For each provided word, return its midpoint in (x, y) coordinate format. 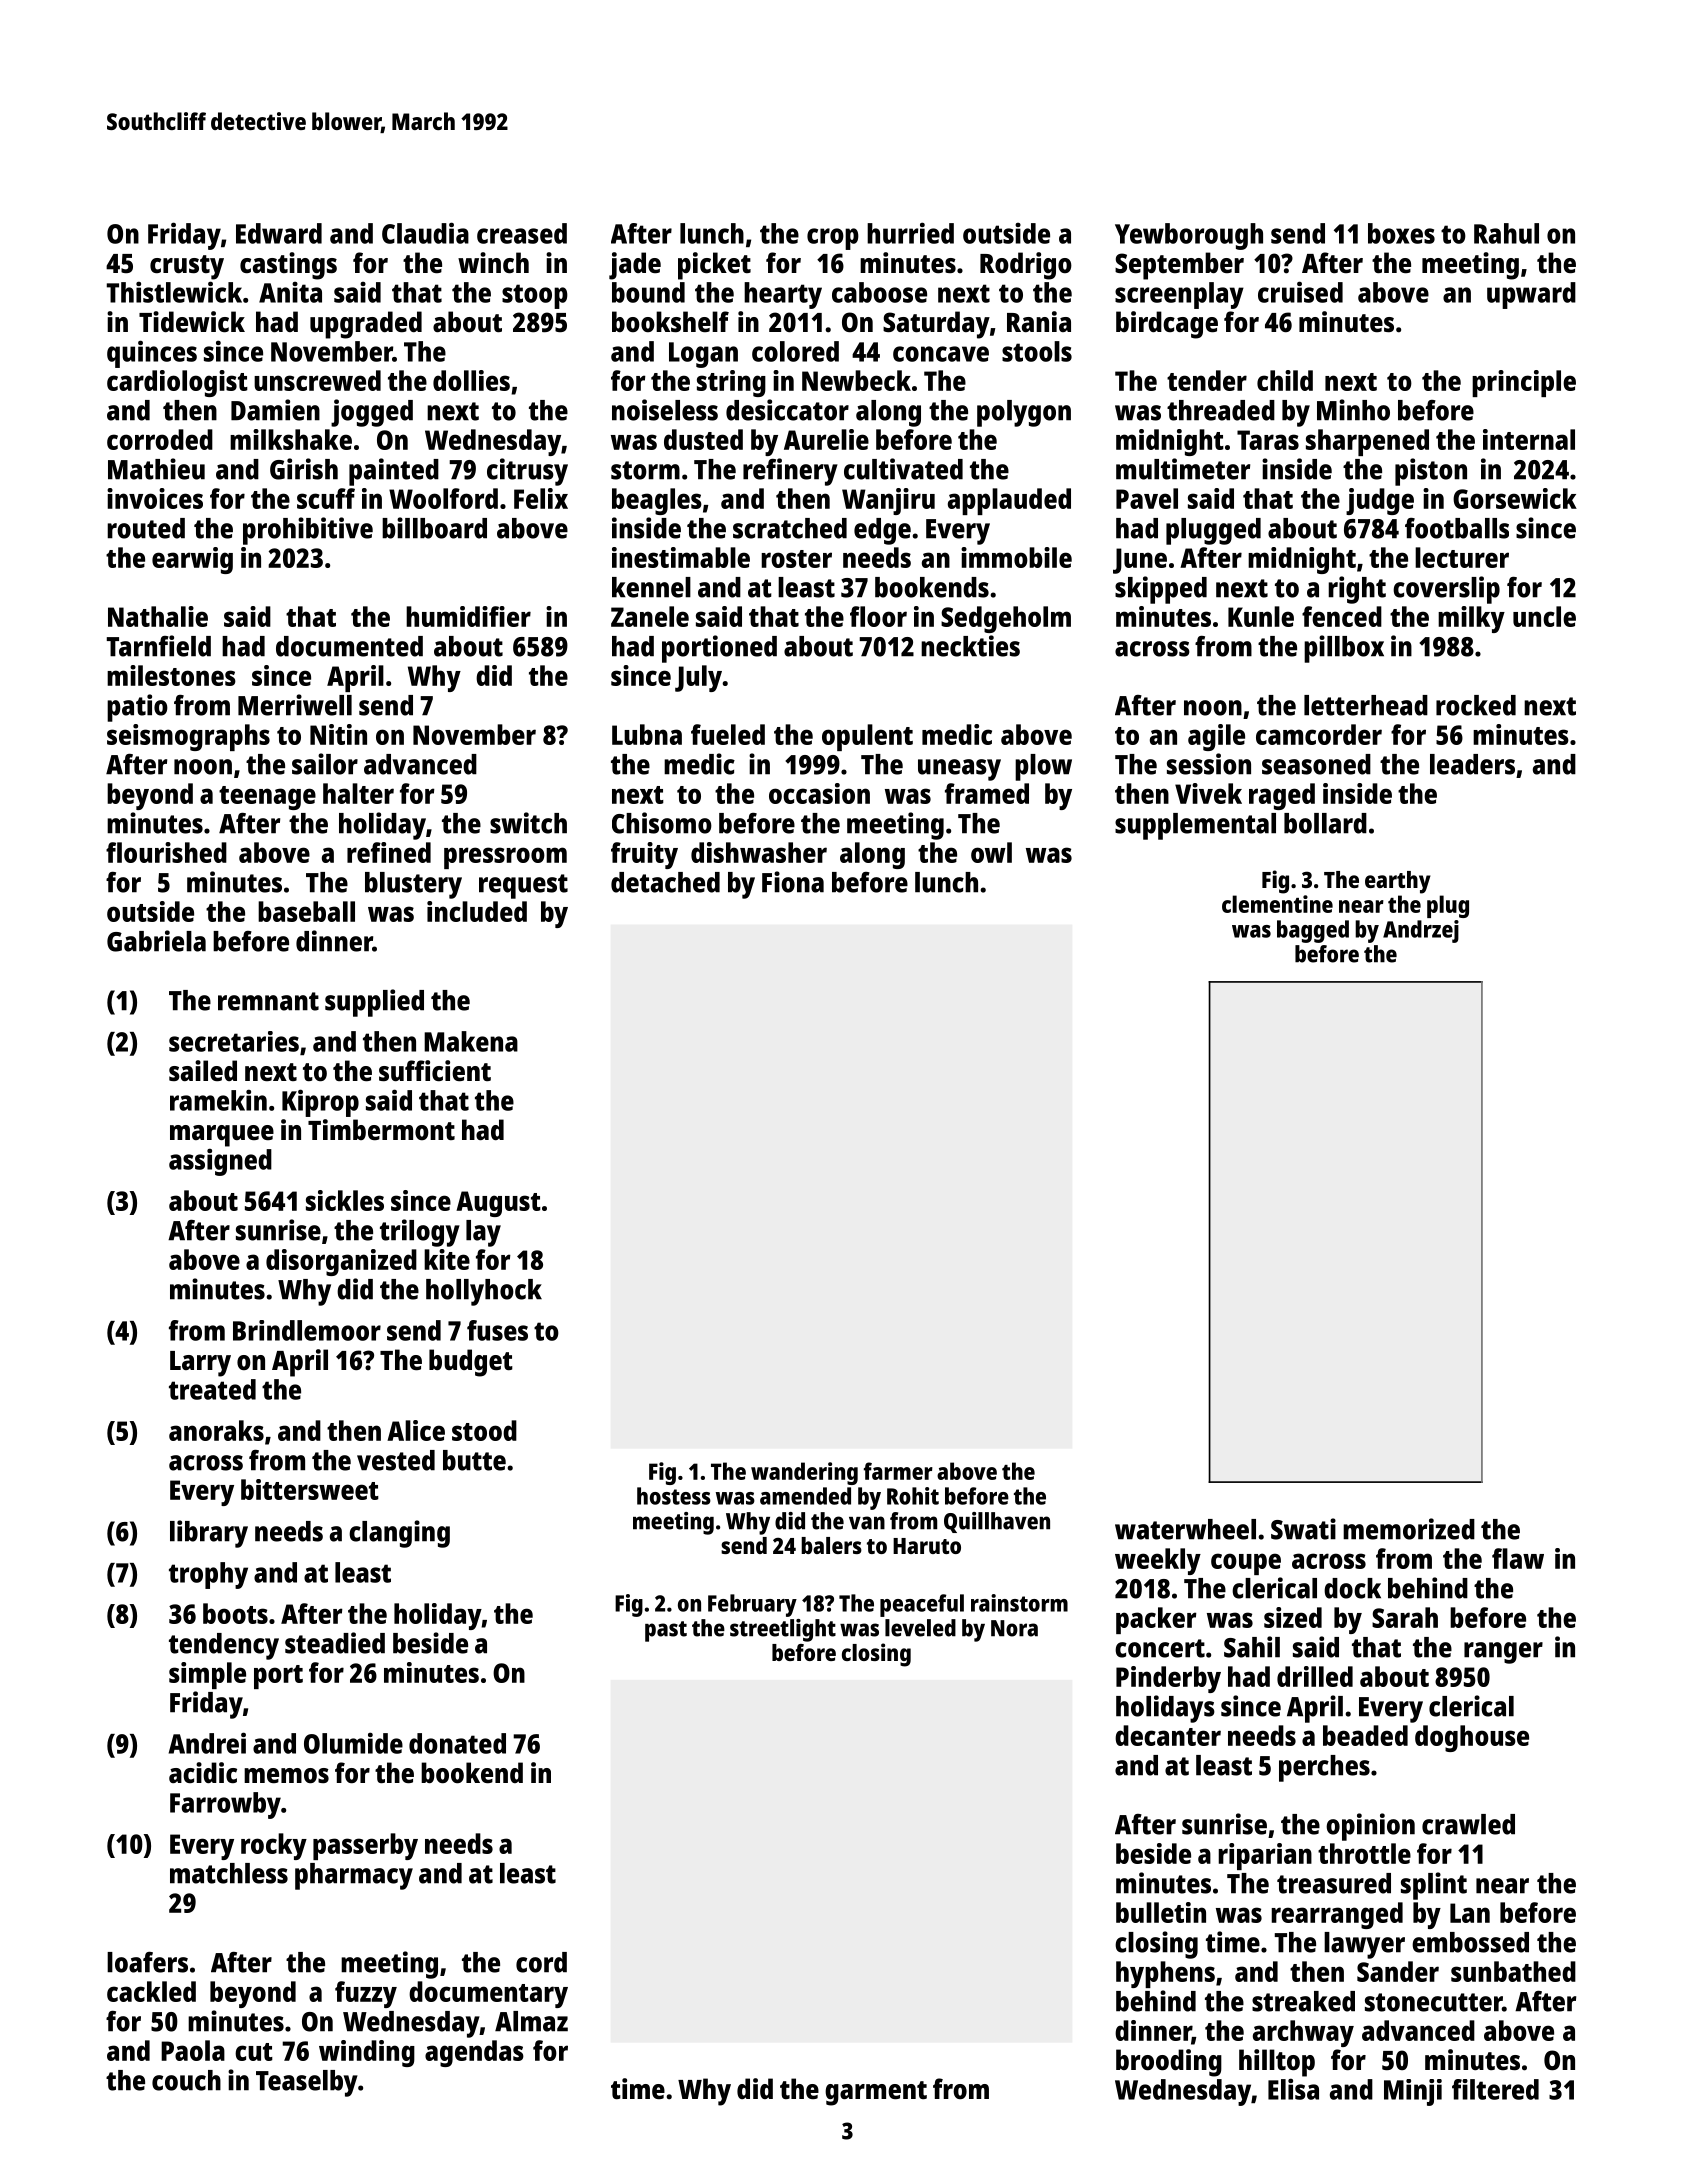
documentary (488, 1994)
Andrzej (1421, 931)
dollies (471, 380)
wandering (804, 1473)
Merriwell (295, 705)
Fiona (793, 882)
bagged (1313, 931)
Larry (200, 1364)
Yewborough (1189, 236)
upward (1531, 295)
